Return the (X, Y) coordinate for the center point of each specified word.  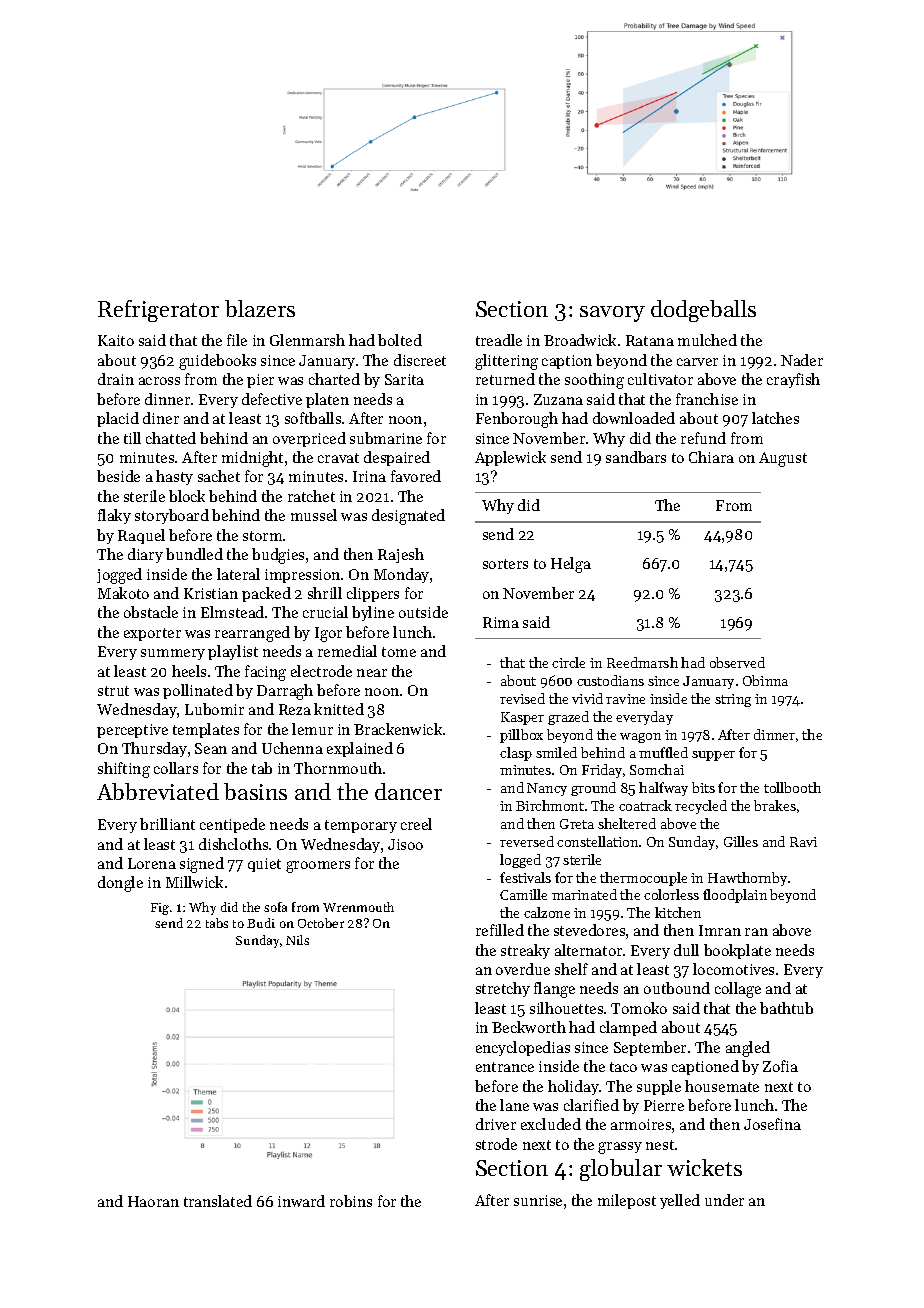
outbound (677, 988)
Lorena (152, 863)
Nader (802, 360)
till (132, 438)
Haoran (153, 1201)
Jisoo (405, 844)
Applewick (510, 458)
